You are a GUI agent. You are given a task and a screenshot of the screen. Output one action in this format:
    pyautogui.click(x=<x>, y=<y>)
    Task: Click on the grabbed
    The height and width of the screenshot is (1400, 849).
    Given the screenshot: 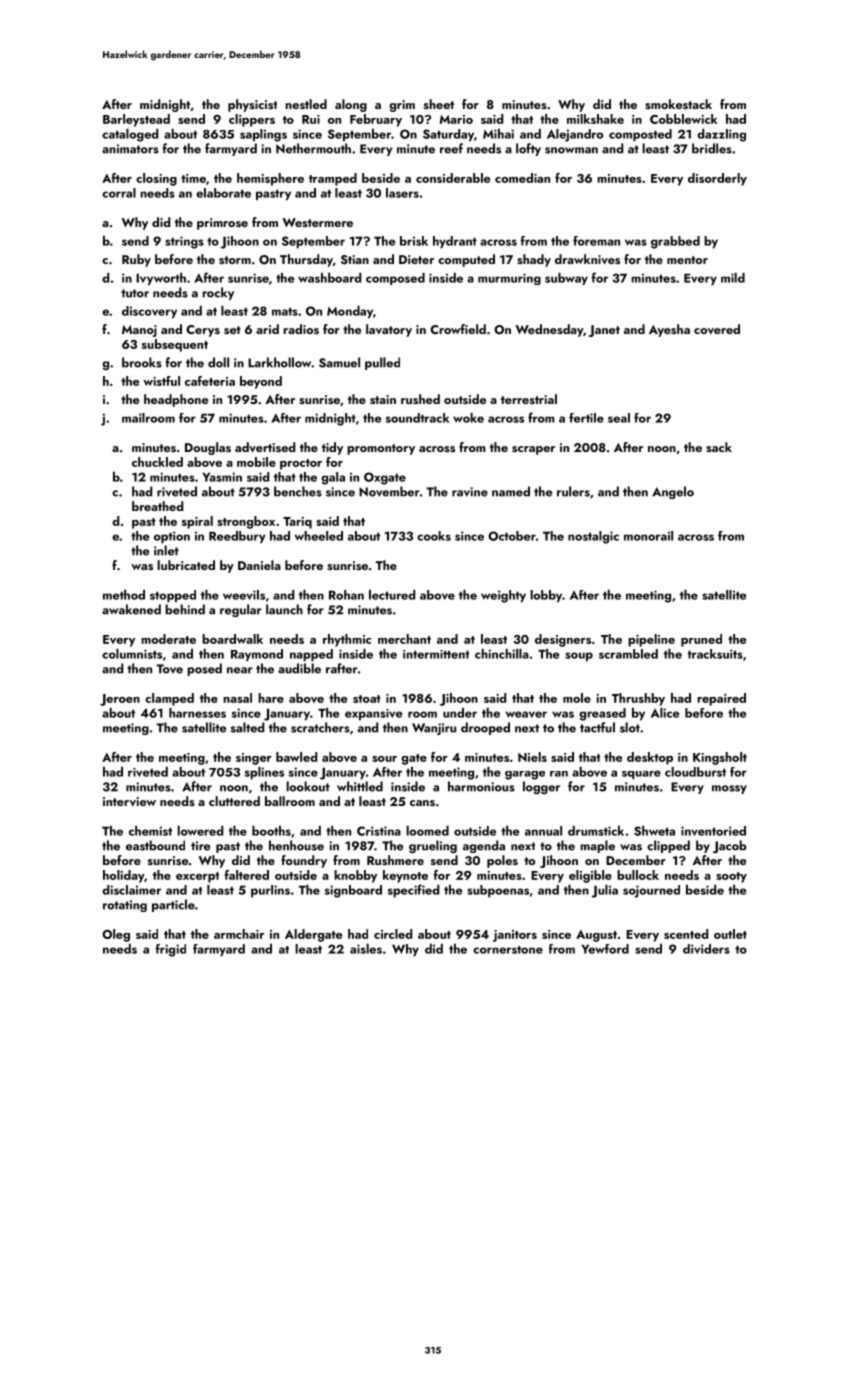 What is the action you would take?
    pyautogui.click(x=675, y=242)
